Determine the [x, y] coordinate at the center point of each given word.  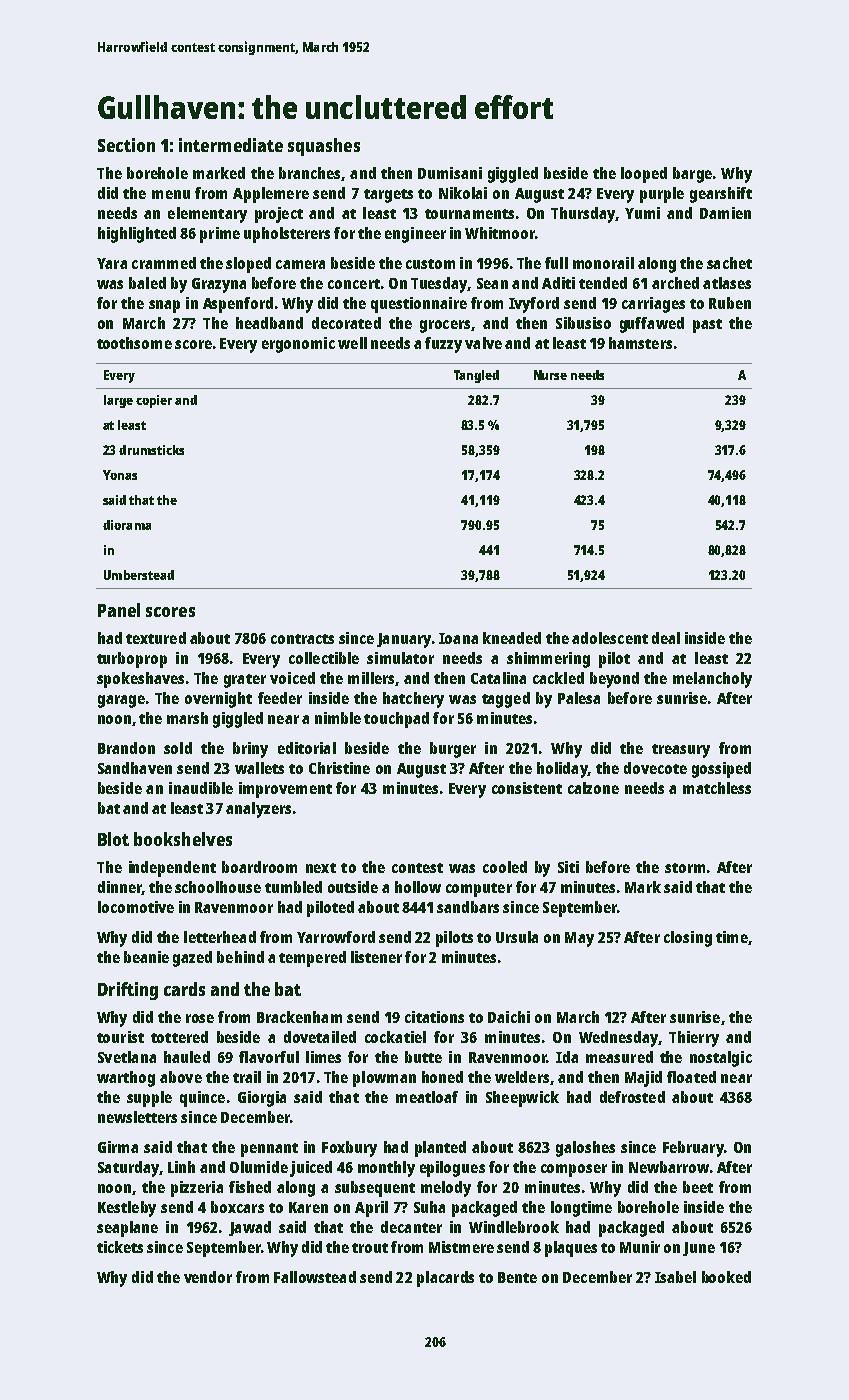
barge [692, 175]
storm [685, 868]
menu [171, 194]
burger [453, 750]
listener [376, 957]
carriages [653, 305]
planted [440, 1149]
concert [354, 284]
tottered [179, 1037]
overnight [218, 700]
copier [154, 401]
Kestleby [127, 1209]
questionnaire [419, 305]
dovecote [655, 768]
